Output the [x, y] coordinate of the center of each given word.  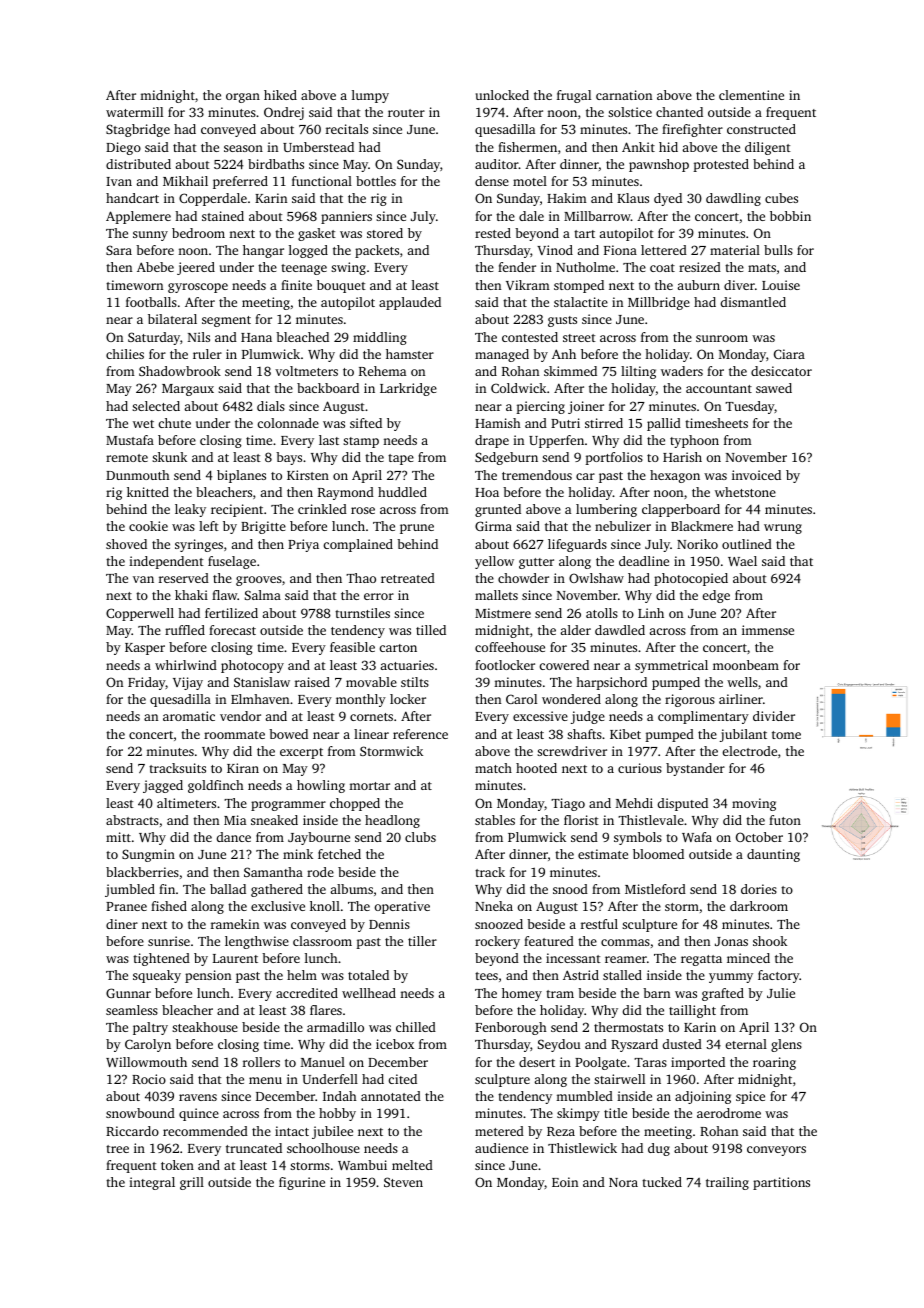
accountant [719, 389]
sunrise [169, 941]
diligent [768, 148]
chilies [125, 354]
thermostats [628, 1027]
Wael [742, 561]
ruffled [185, 630]
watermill [134, 112]
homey [522, 994]
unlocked [502, 95]
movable [371, 682]
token [177, 1165]
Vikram [528, 285]
